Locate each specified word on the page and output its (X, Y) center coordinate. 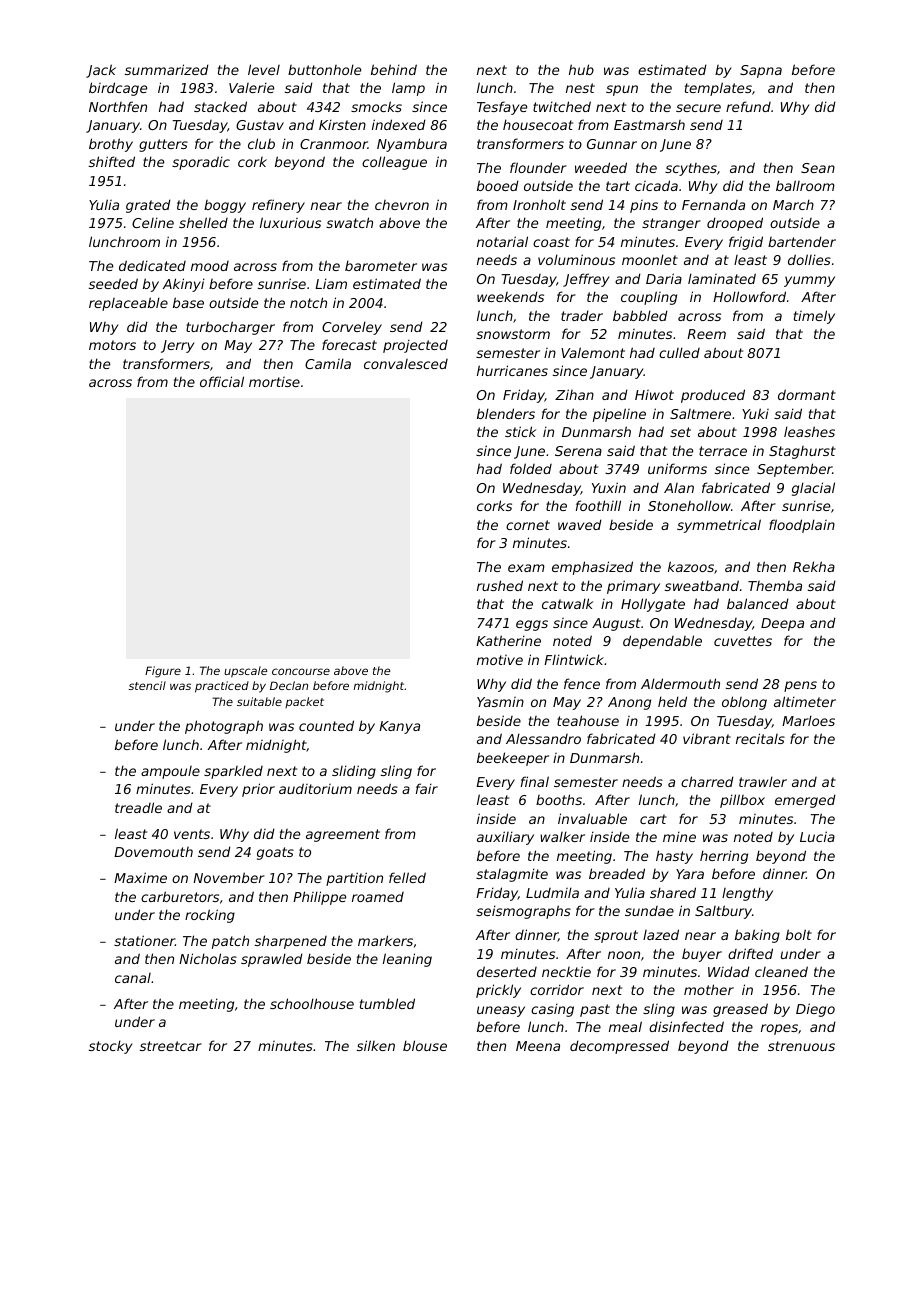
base (188, 302)
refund (748, 106)
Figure (163, 672)
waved (580, 524)
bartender (802, 241)
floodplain (802, 526)
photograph (224, 727)
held (672, 701)
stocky (110, 1047)
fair (427, 788)
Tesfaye (502, 108)
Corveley (352, 328)
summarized (167, 69)
